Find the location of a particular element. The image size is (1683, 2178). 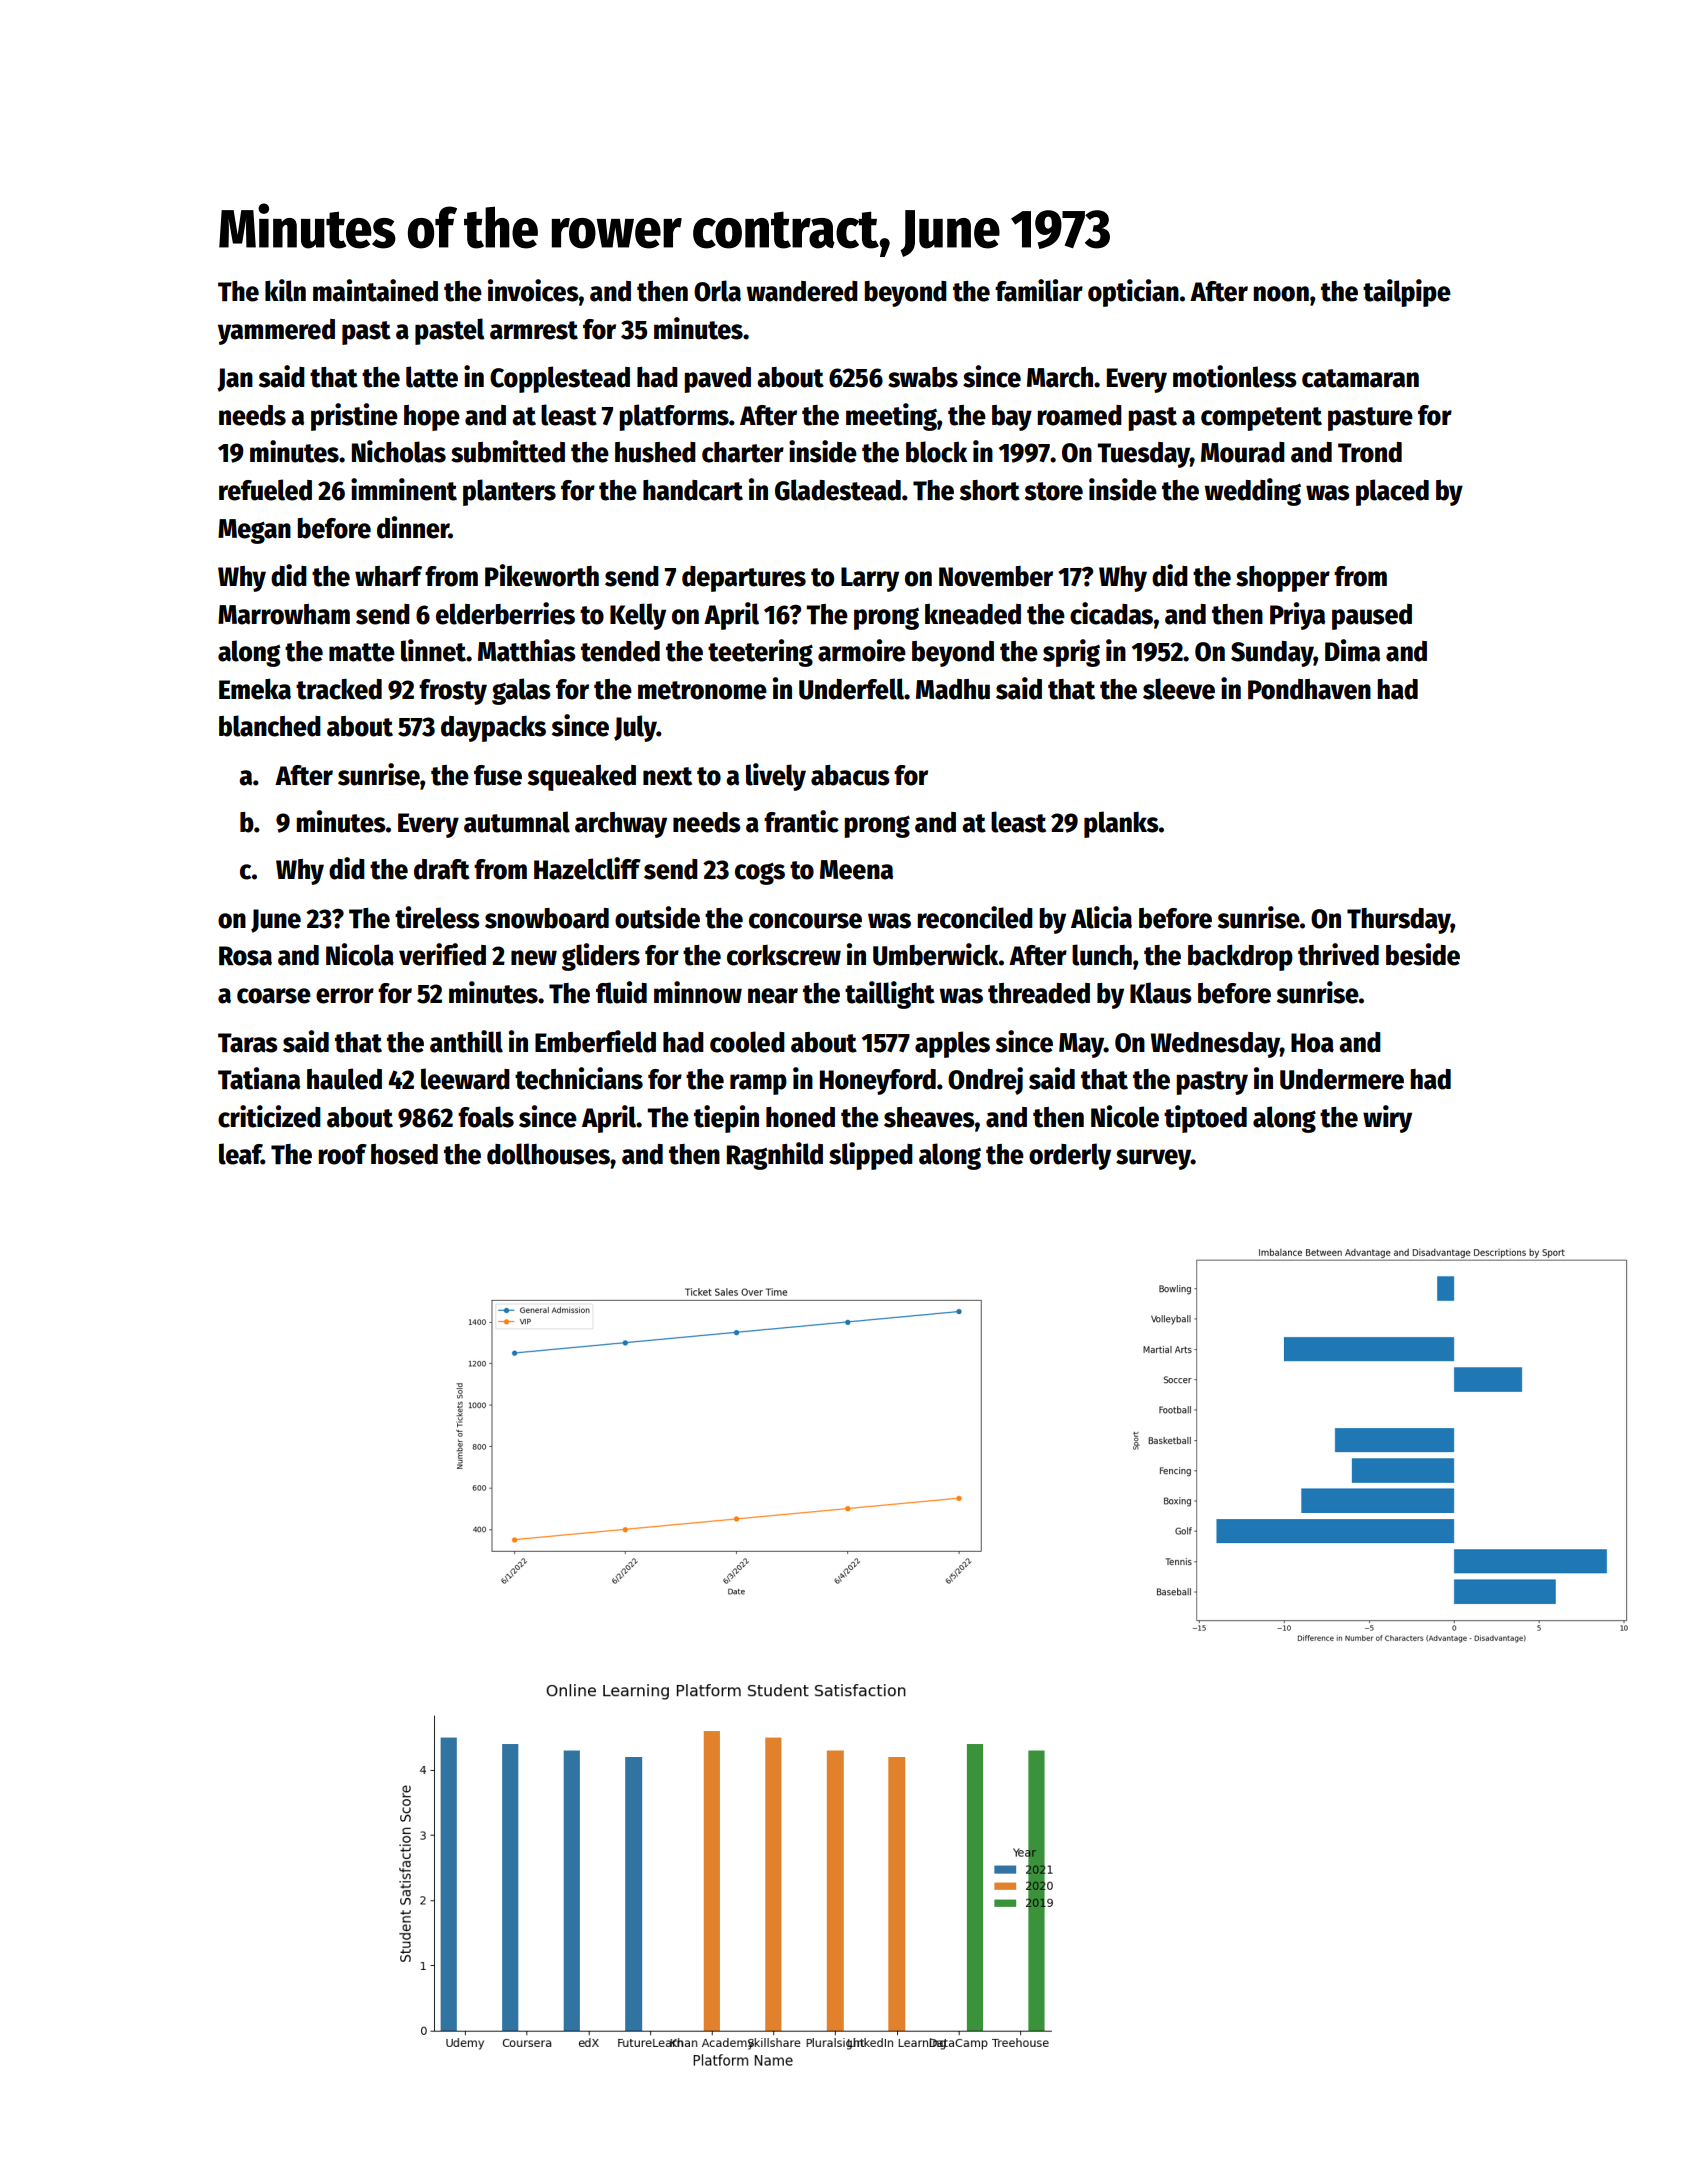

pristine is located at coordinates (354, 417).
